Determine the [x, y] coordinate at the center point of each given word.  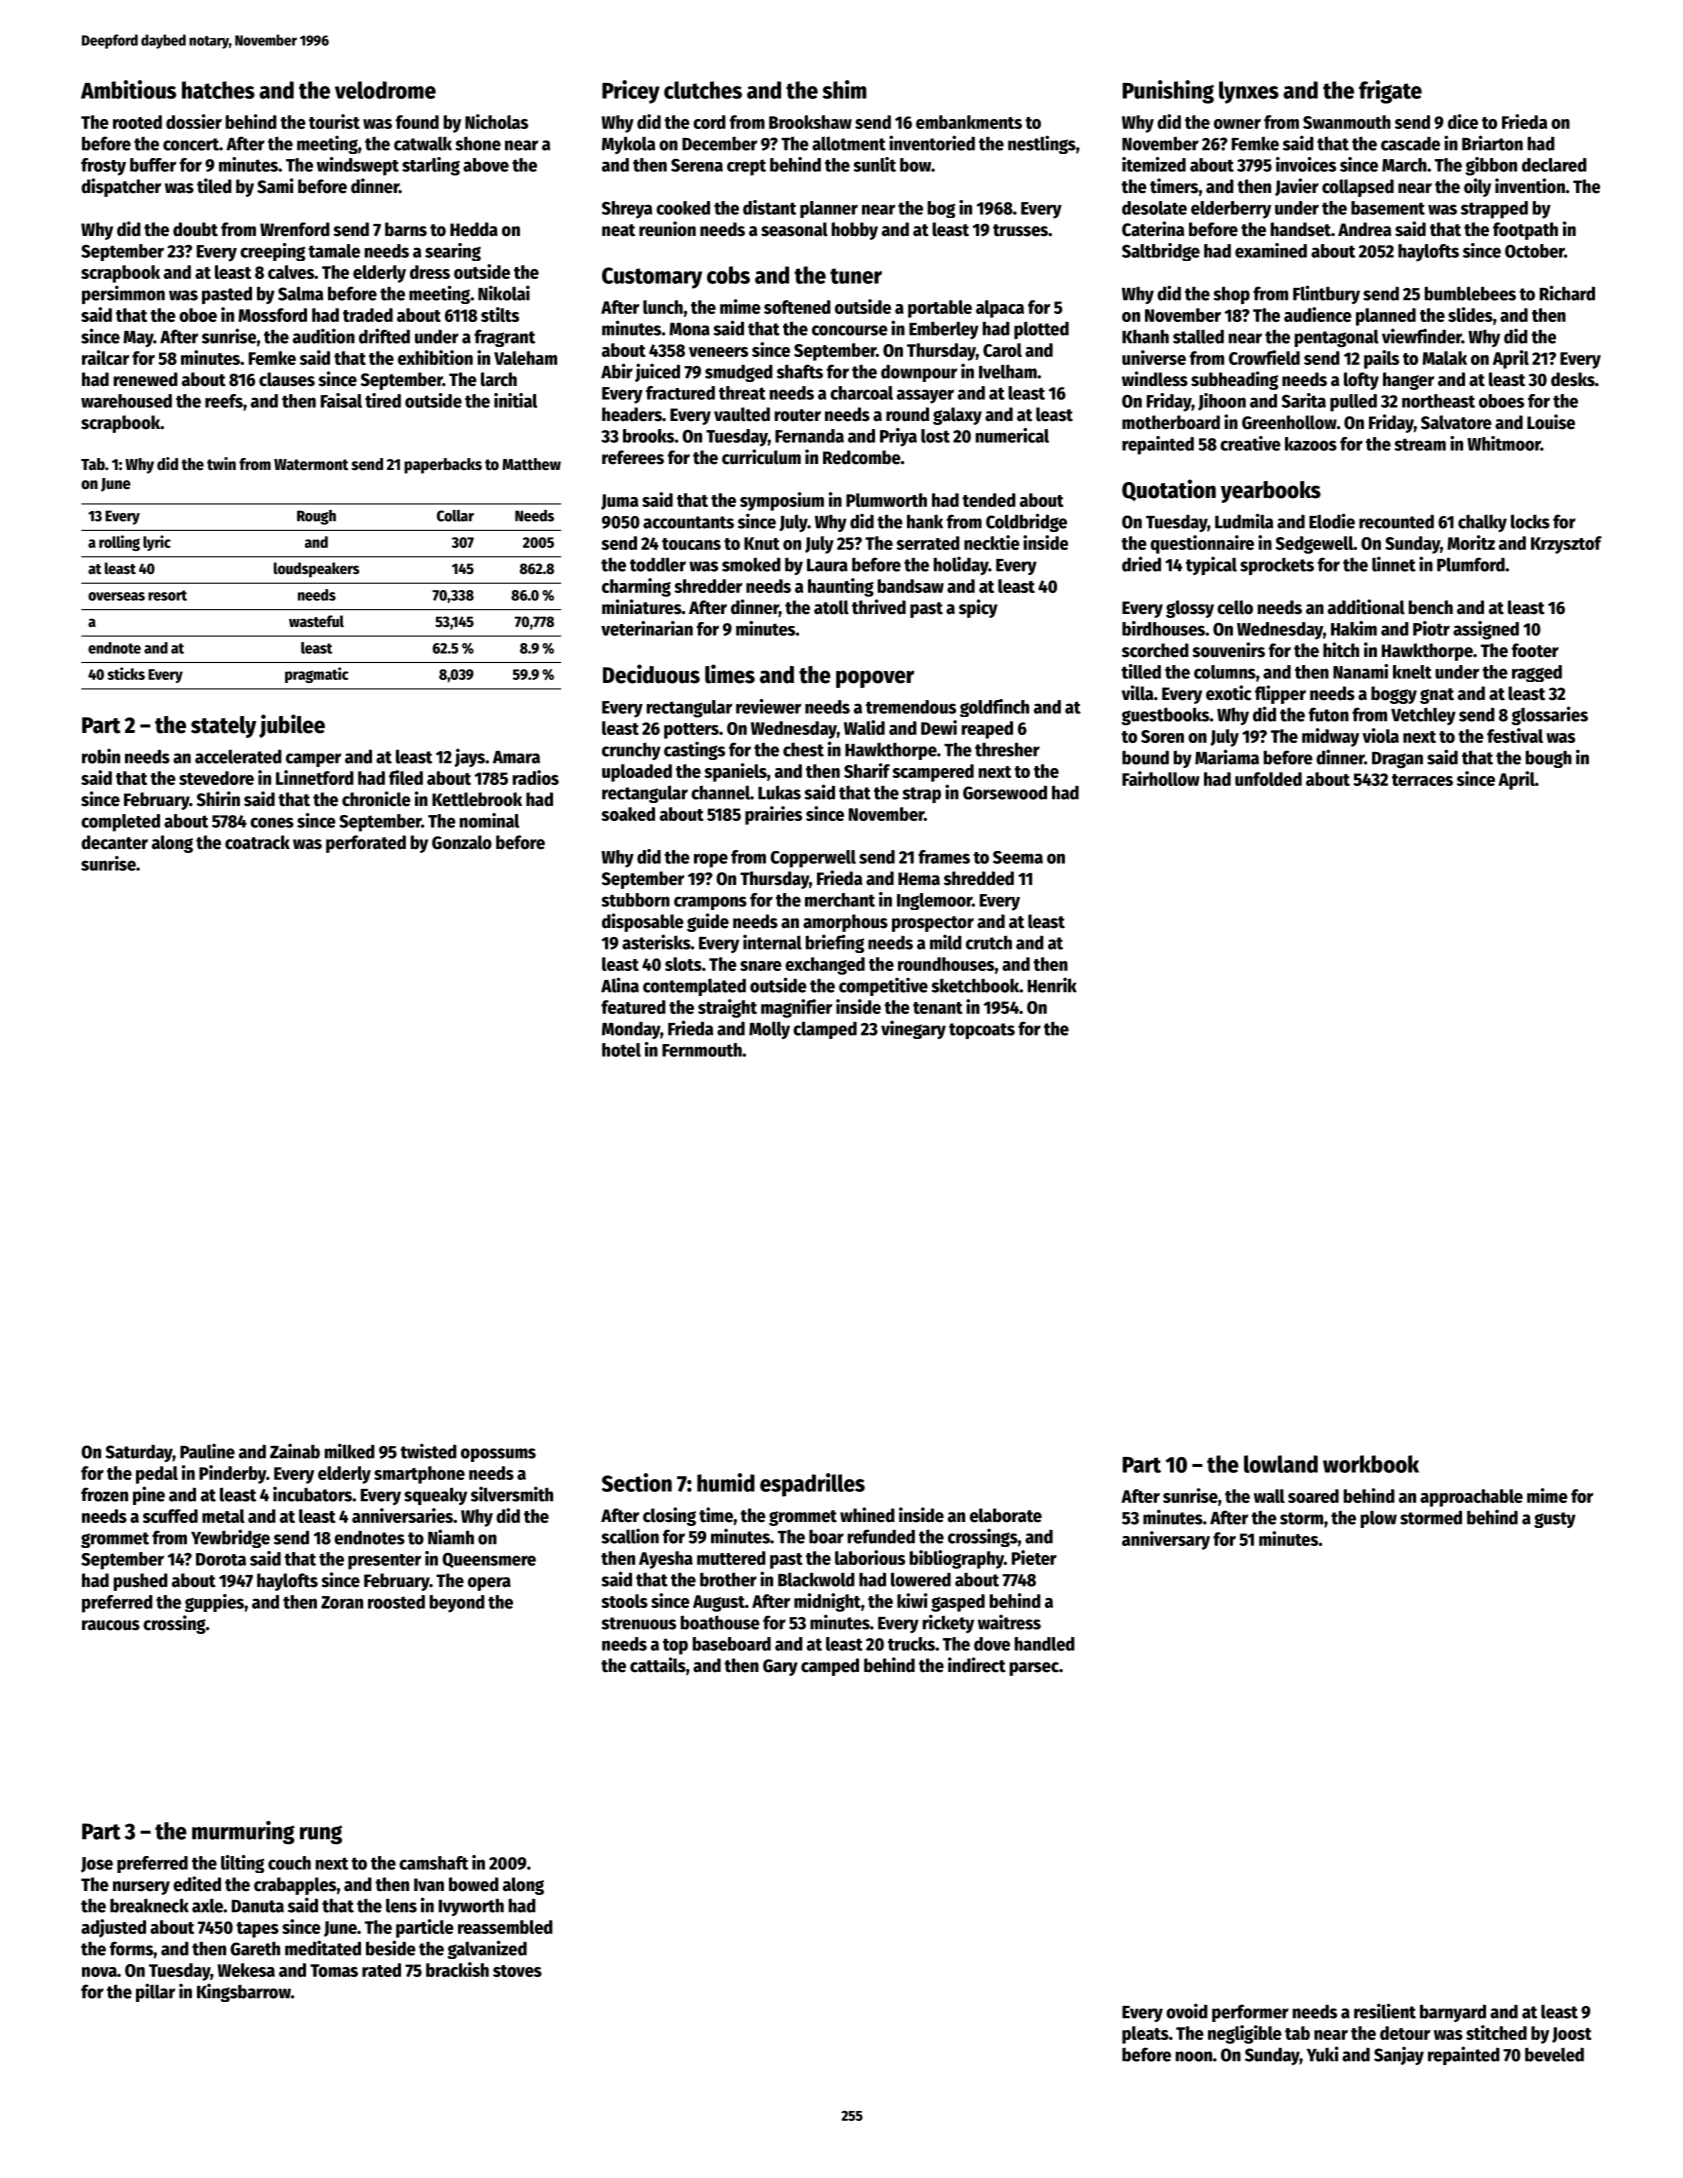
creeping [272, 252]
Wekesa [246, 1970]
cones [272, 822]
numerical [1012, 435]
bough [1549, 759]
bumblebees [1470, 293]
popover [875, 679]
